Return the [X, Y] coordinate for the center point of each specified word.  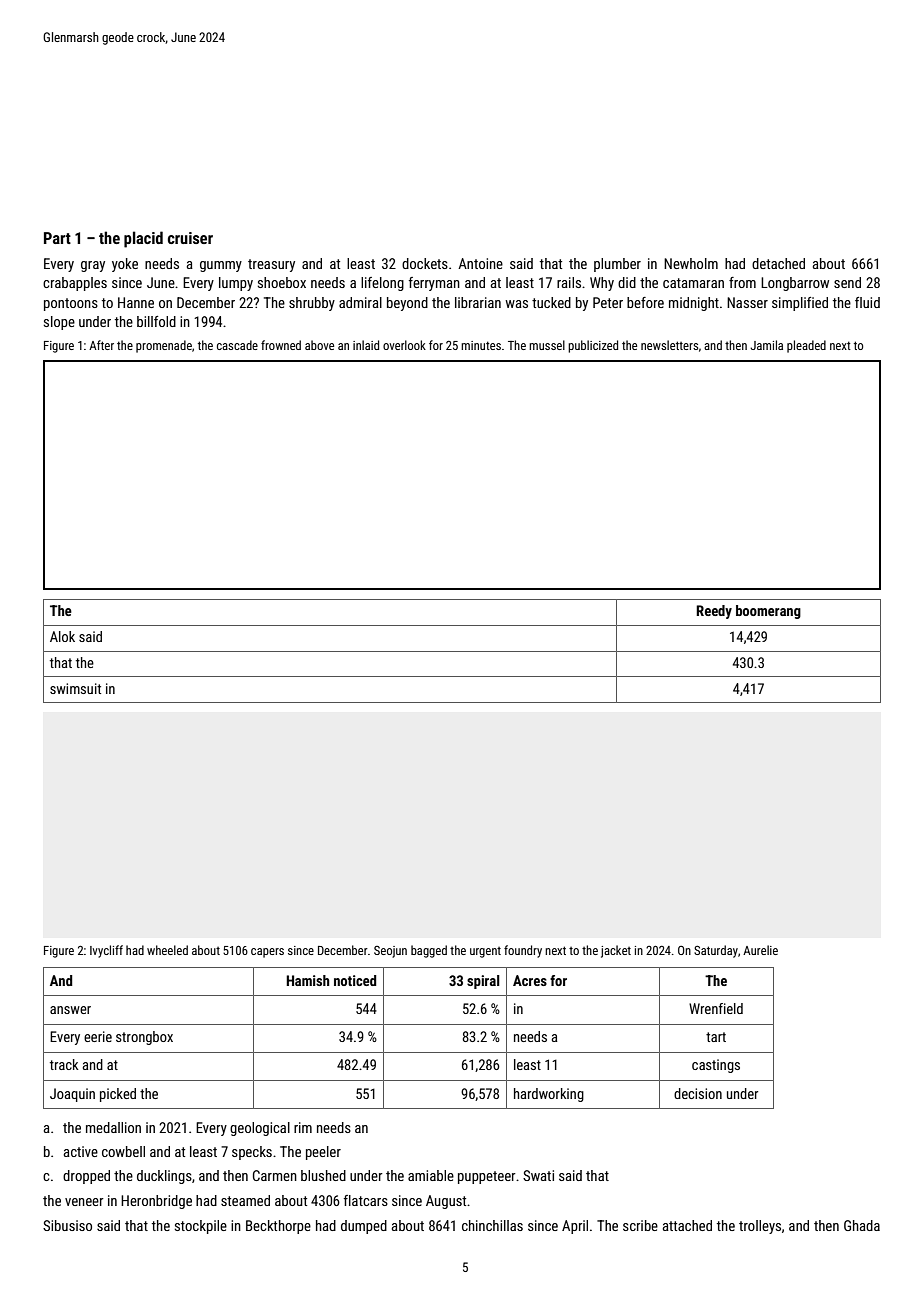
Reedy [714, 612]
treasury [271, 265]
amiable [431, 1175]
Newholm [691, 263]
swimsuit [75, 688]
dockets [425, 263]
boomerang [768, 612]
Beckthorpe [278, 1227]
